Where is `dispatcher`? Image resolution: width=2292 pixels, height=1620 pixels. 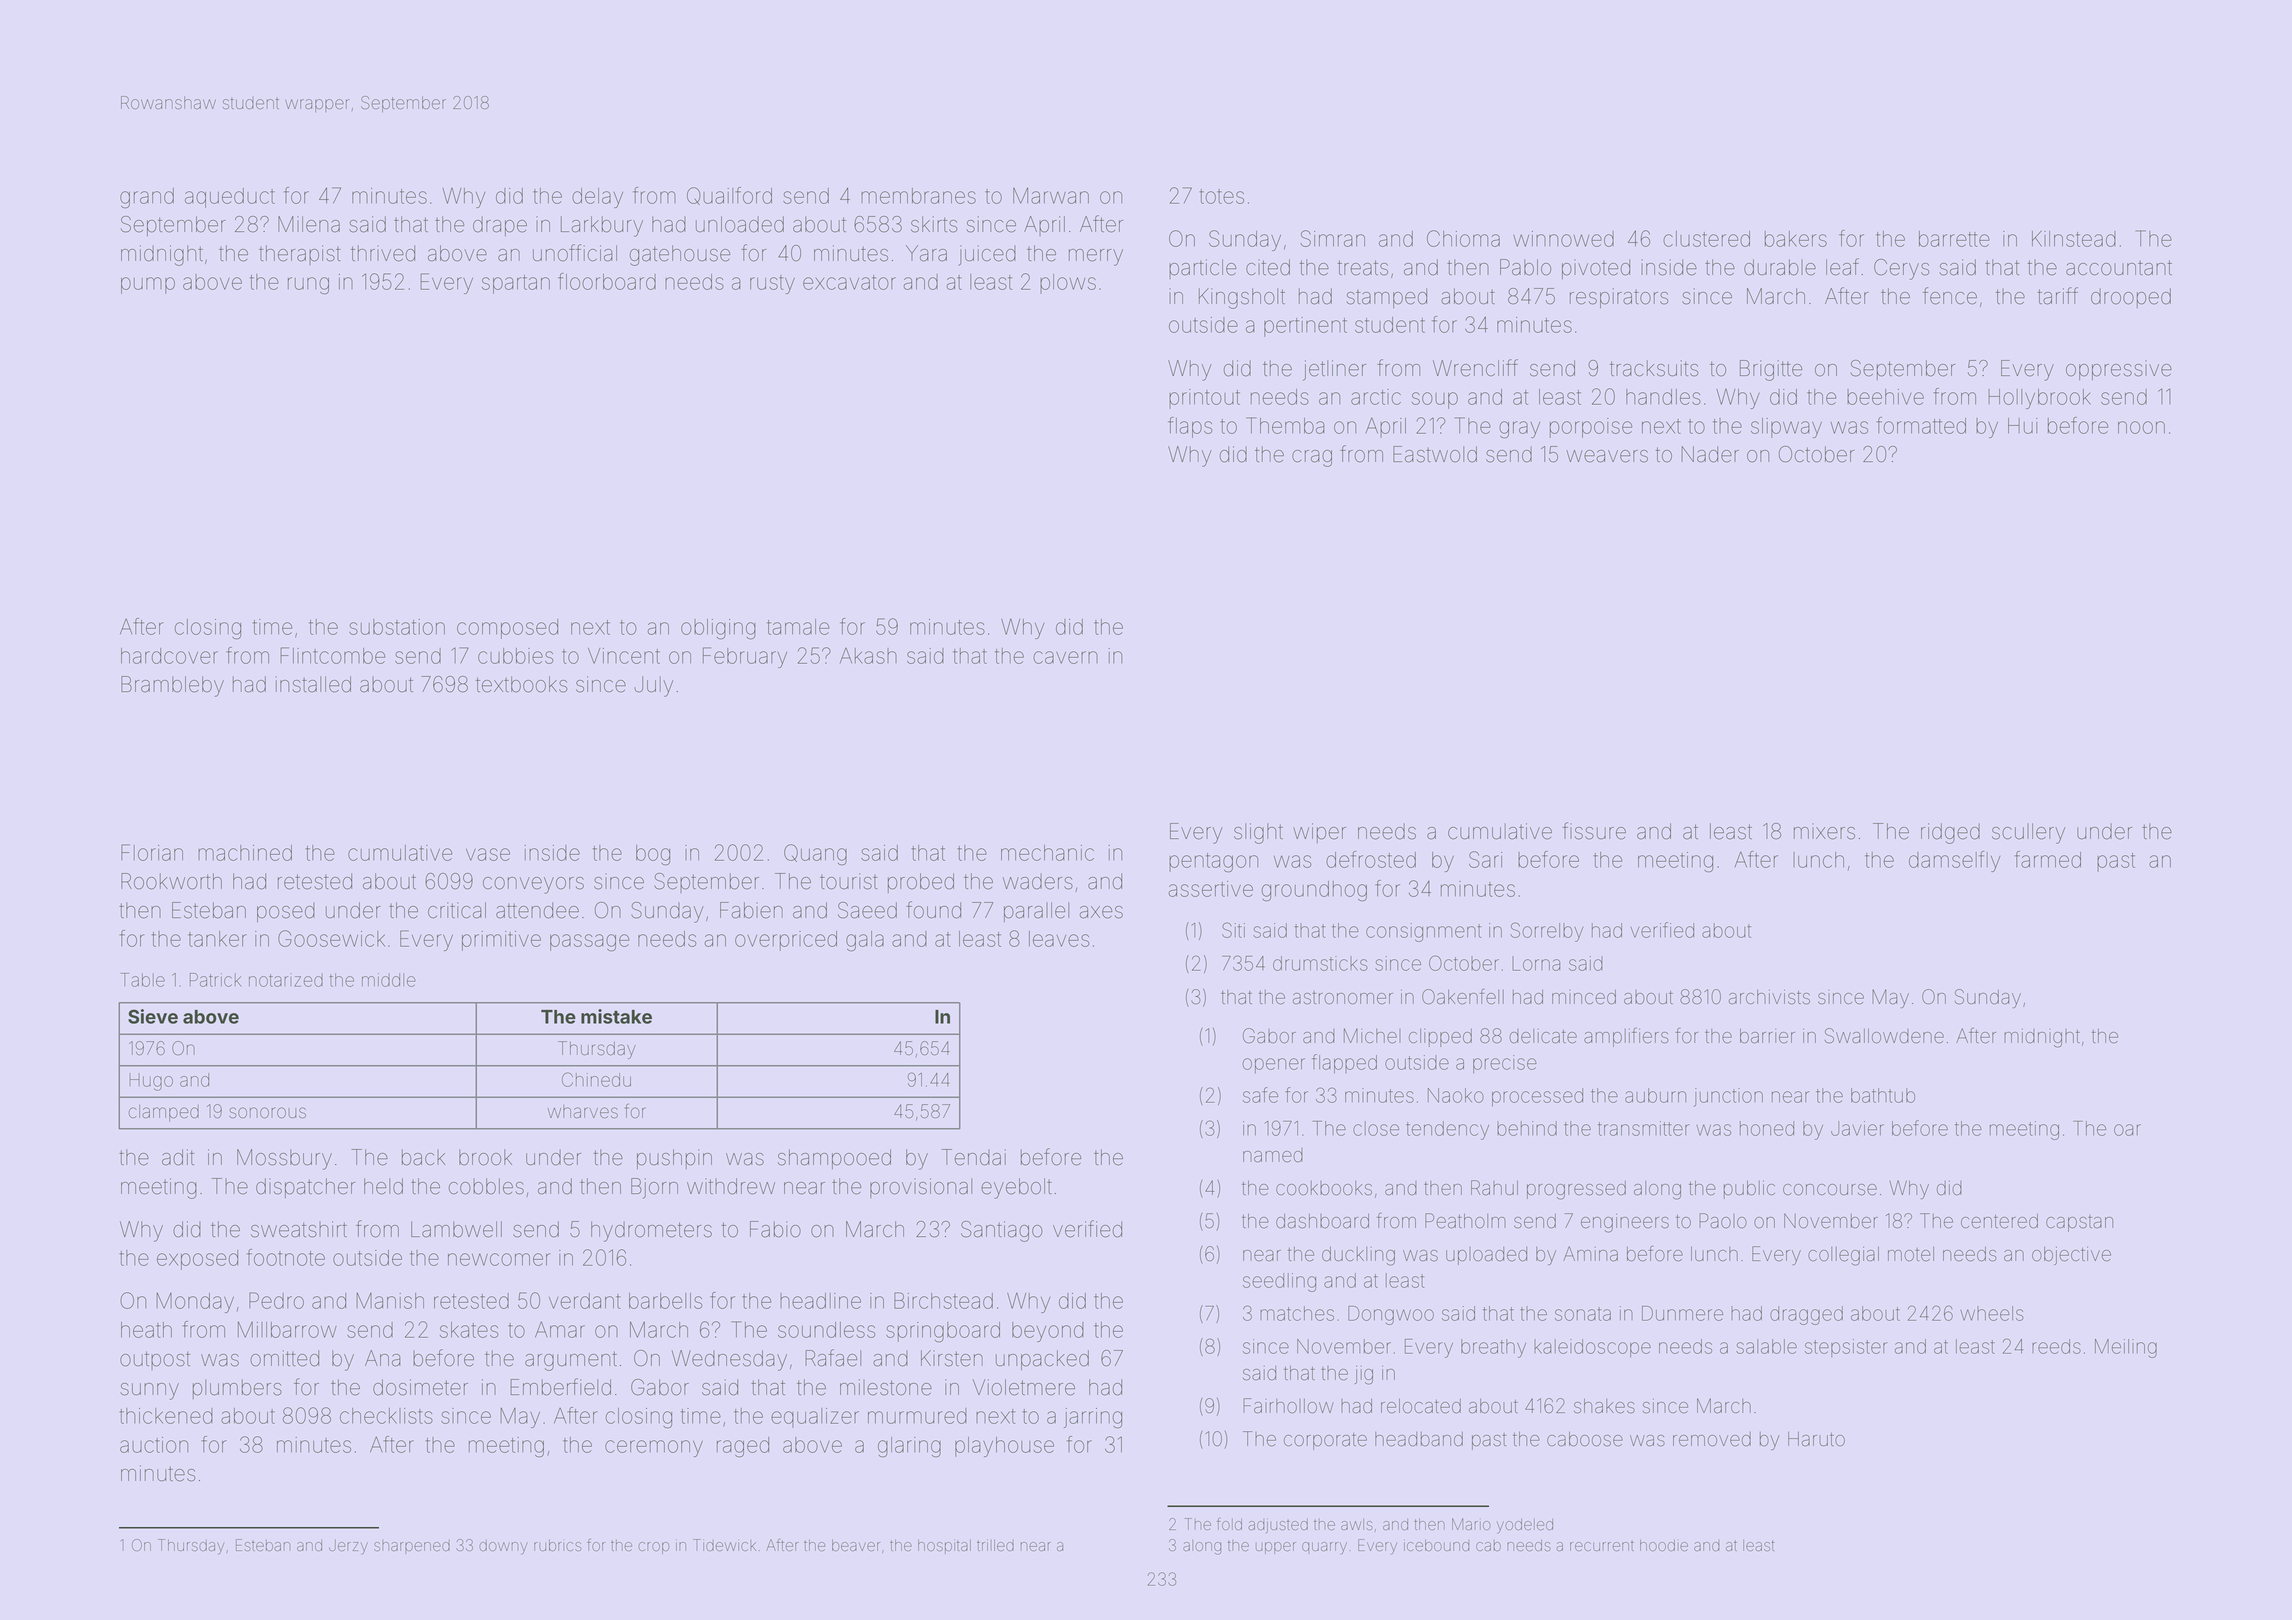
dispatcher is located at coordinates (306, 1188).
